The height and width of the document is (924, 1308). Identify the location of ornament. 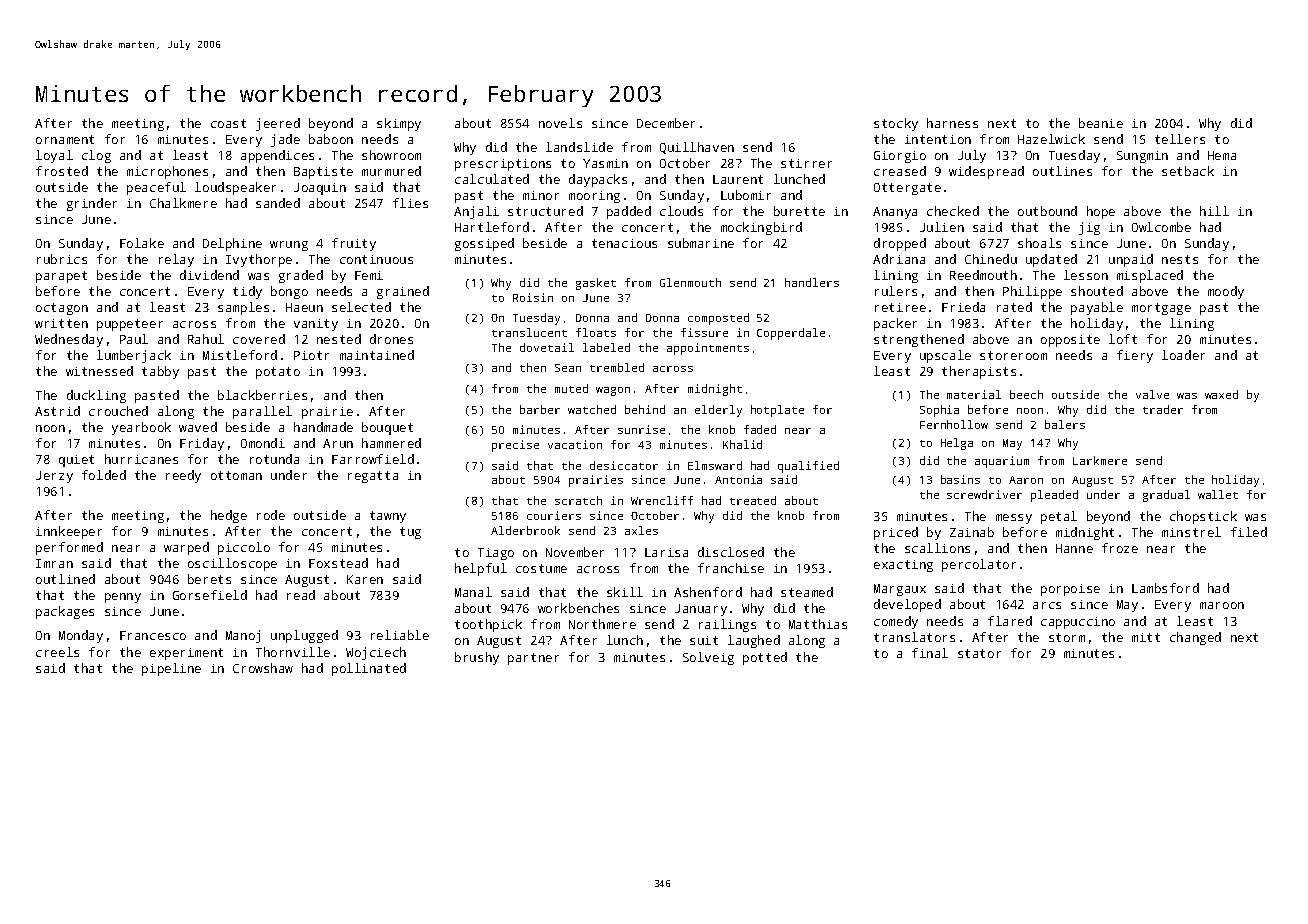
(65, 139).
